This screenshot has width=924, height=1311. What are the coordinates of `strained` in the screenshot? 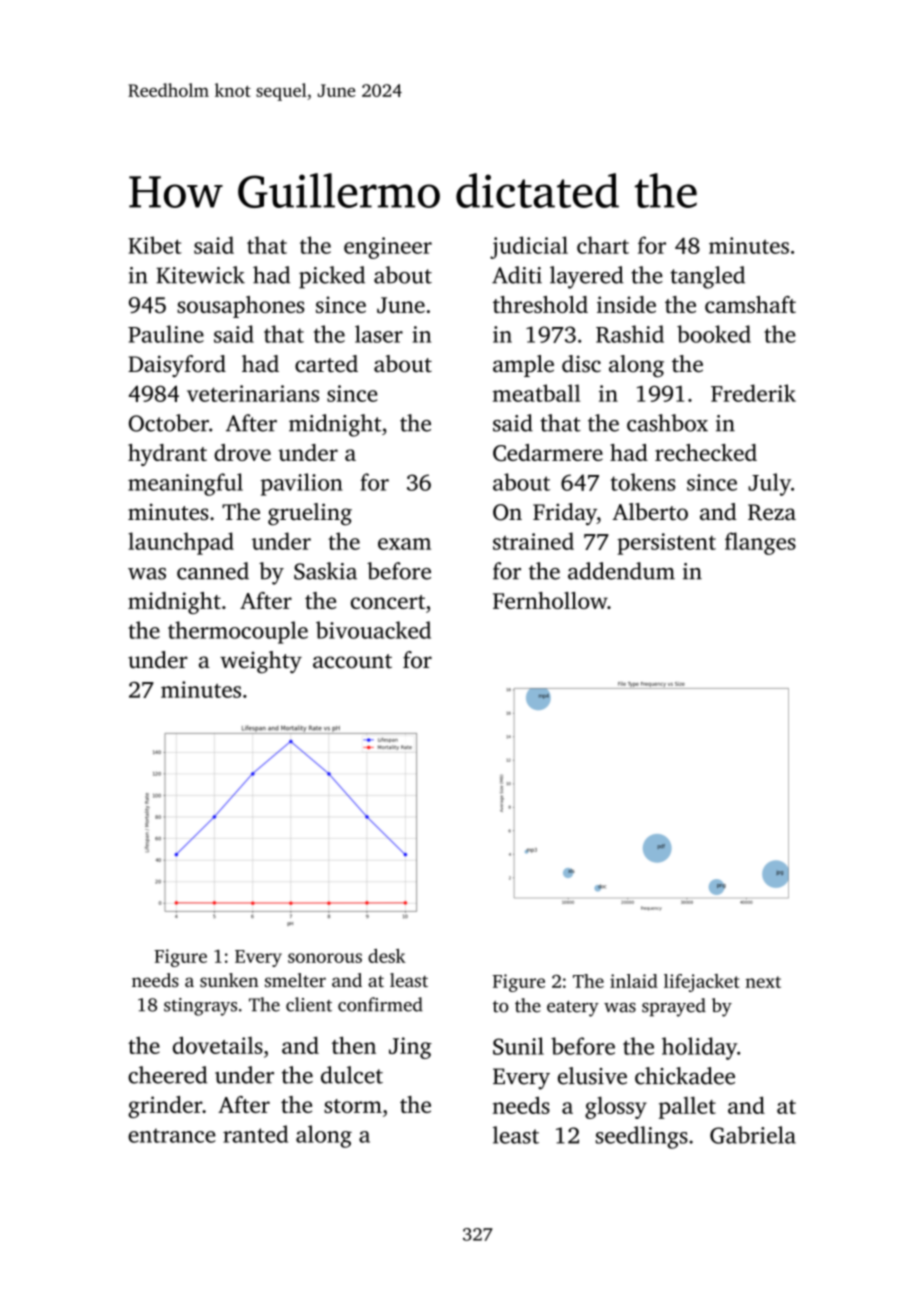 It's located at (533, 541).
